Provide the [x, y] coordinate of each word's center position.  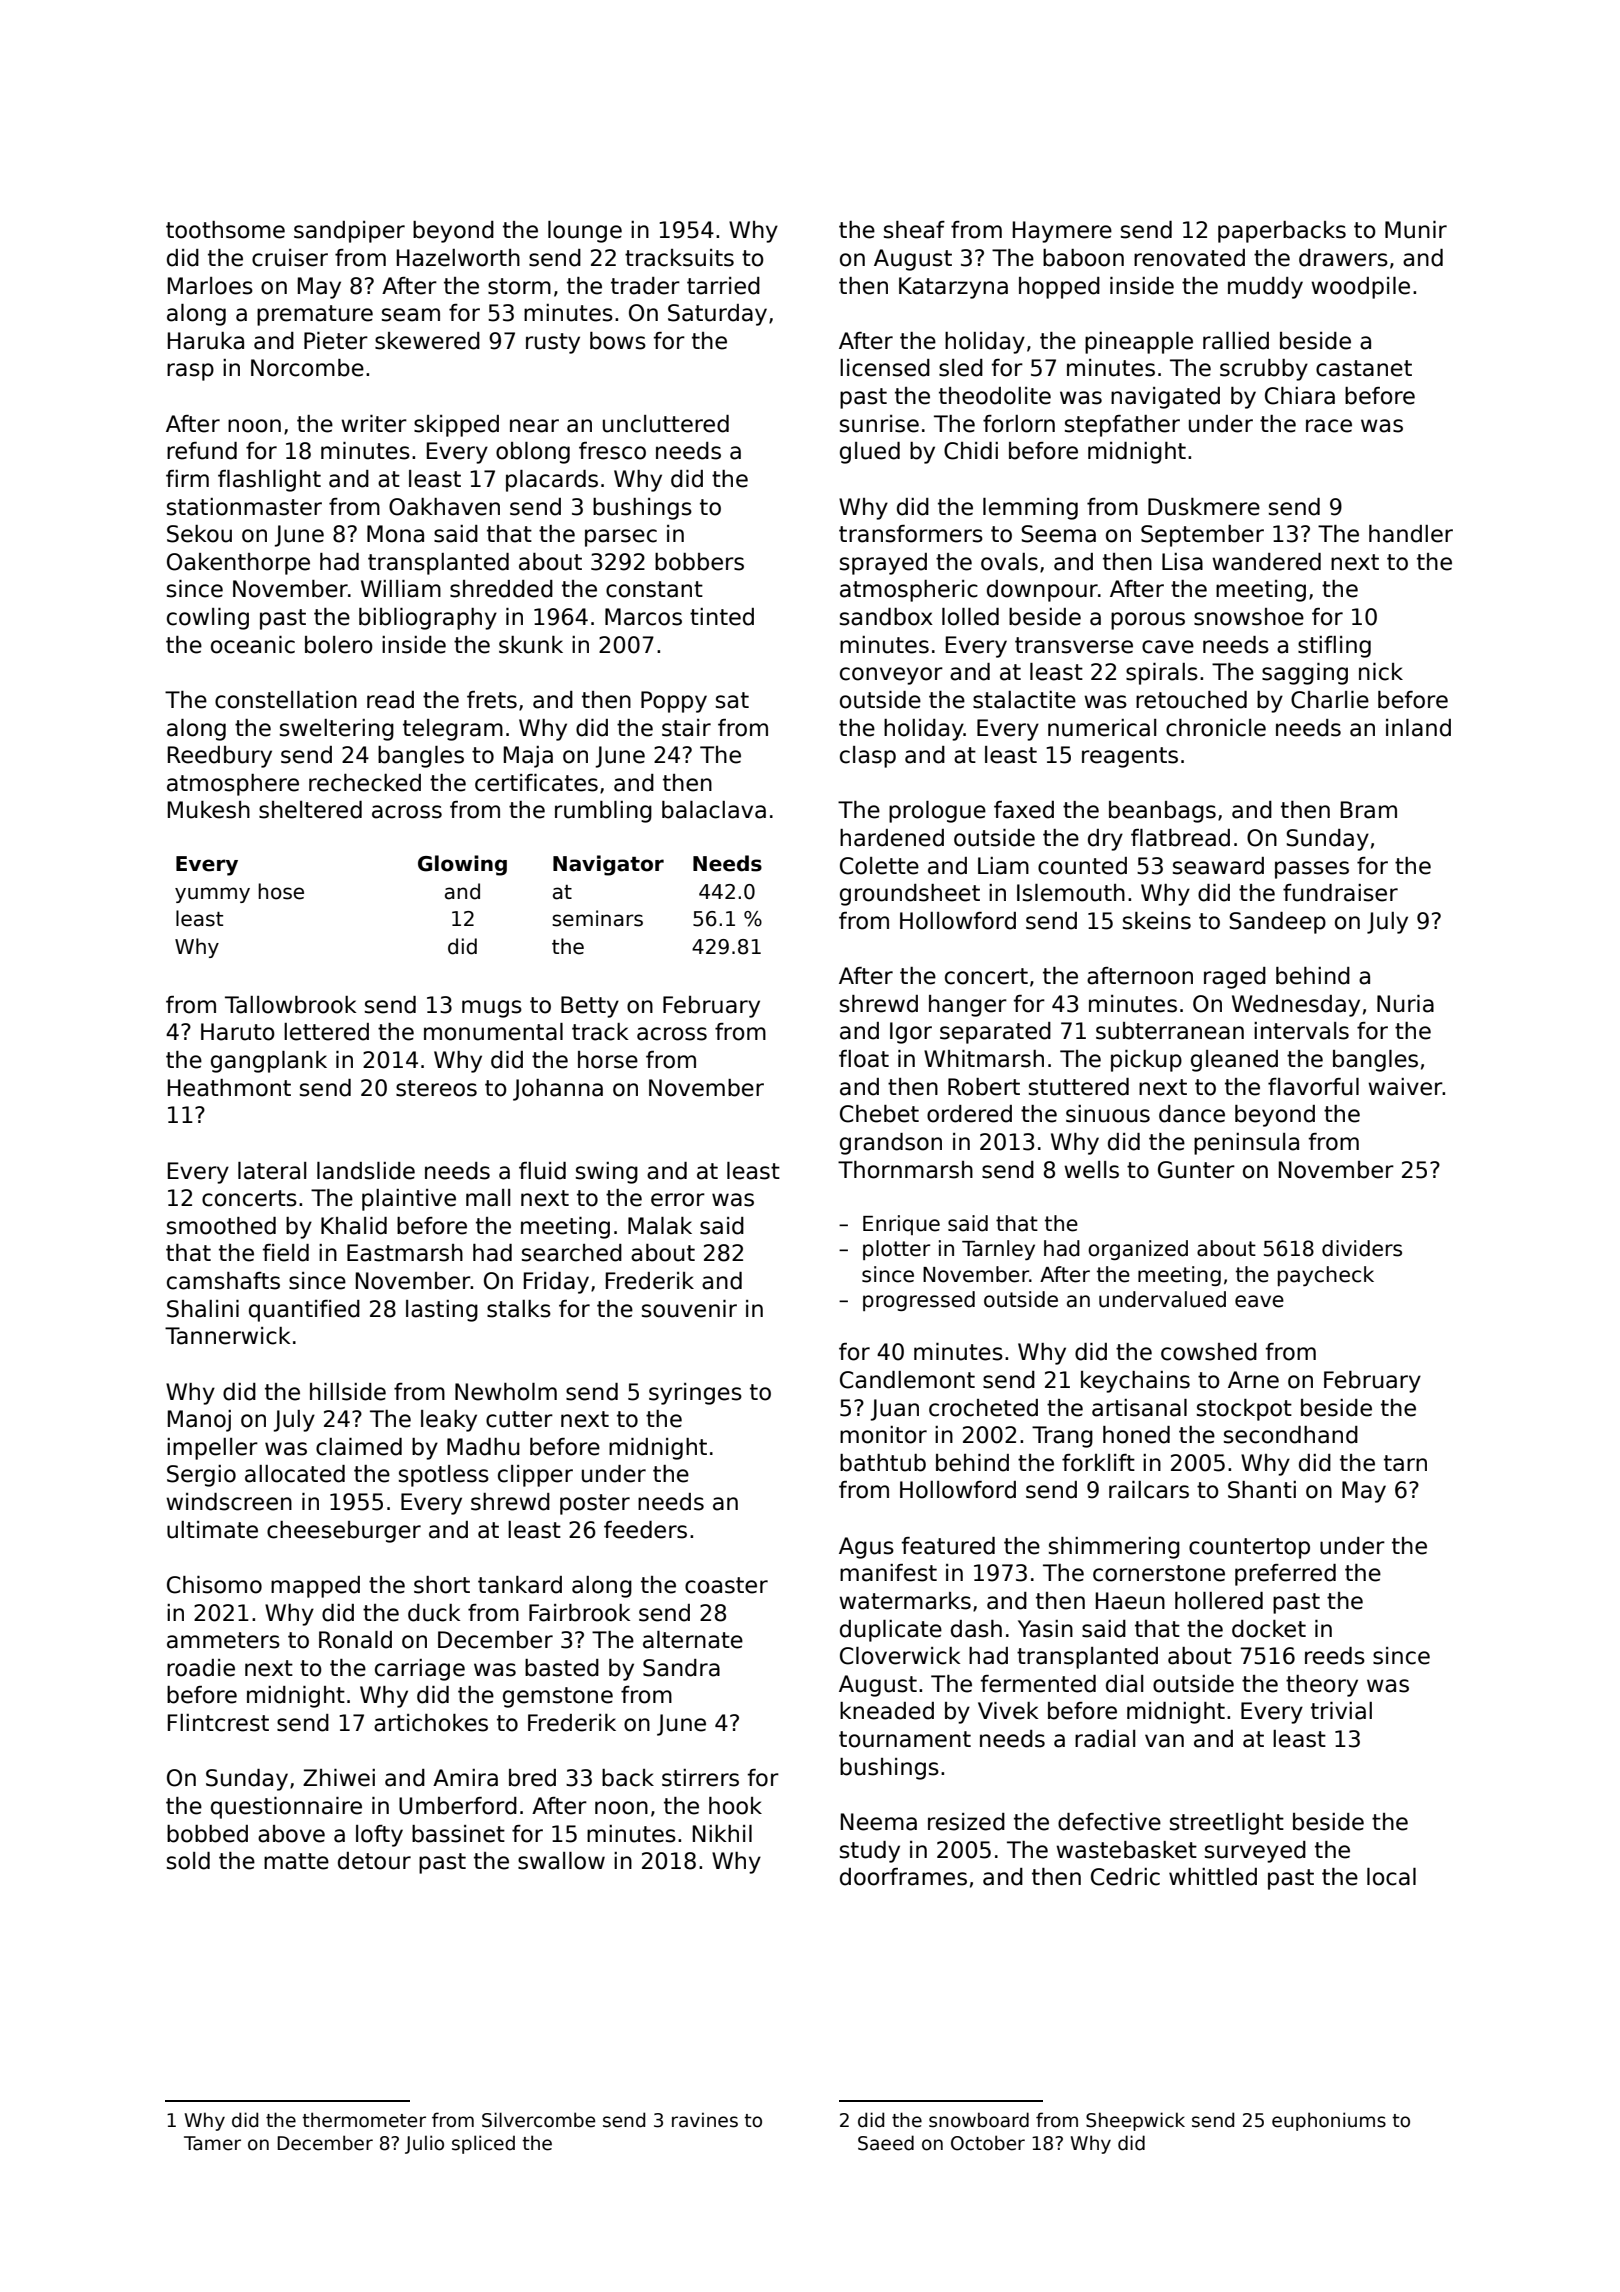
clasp [868, 757]
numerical [1102, 728]
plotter [897, 1250]
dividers [1362, 1248]
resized [966, 1822]
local [1391, 1877]
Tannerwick [227, 1336]
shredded [501, 589]
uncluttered [666, 424]
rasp [190, 372]
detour [374, 1861]
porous [1148, 621]
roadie [201, 1668]
